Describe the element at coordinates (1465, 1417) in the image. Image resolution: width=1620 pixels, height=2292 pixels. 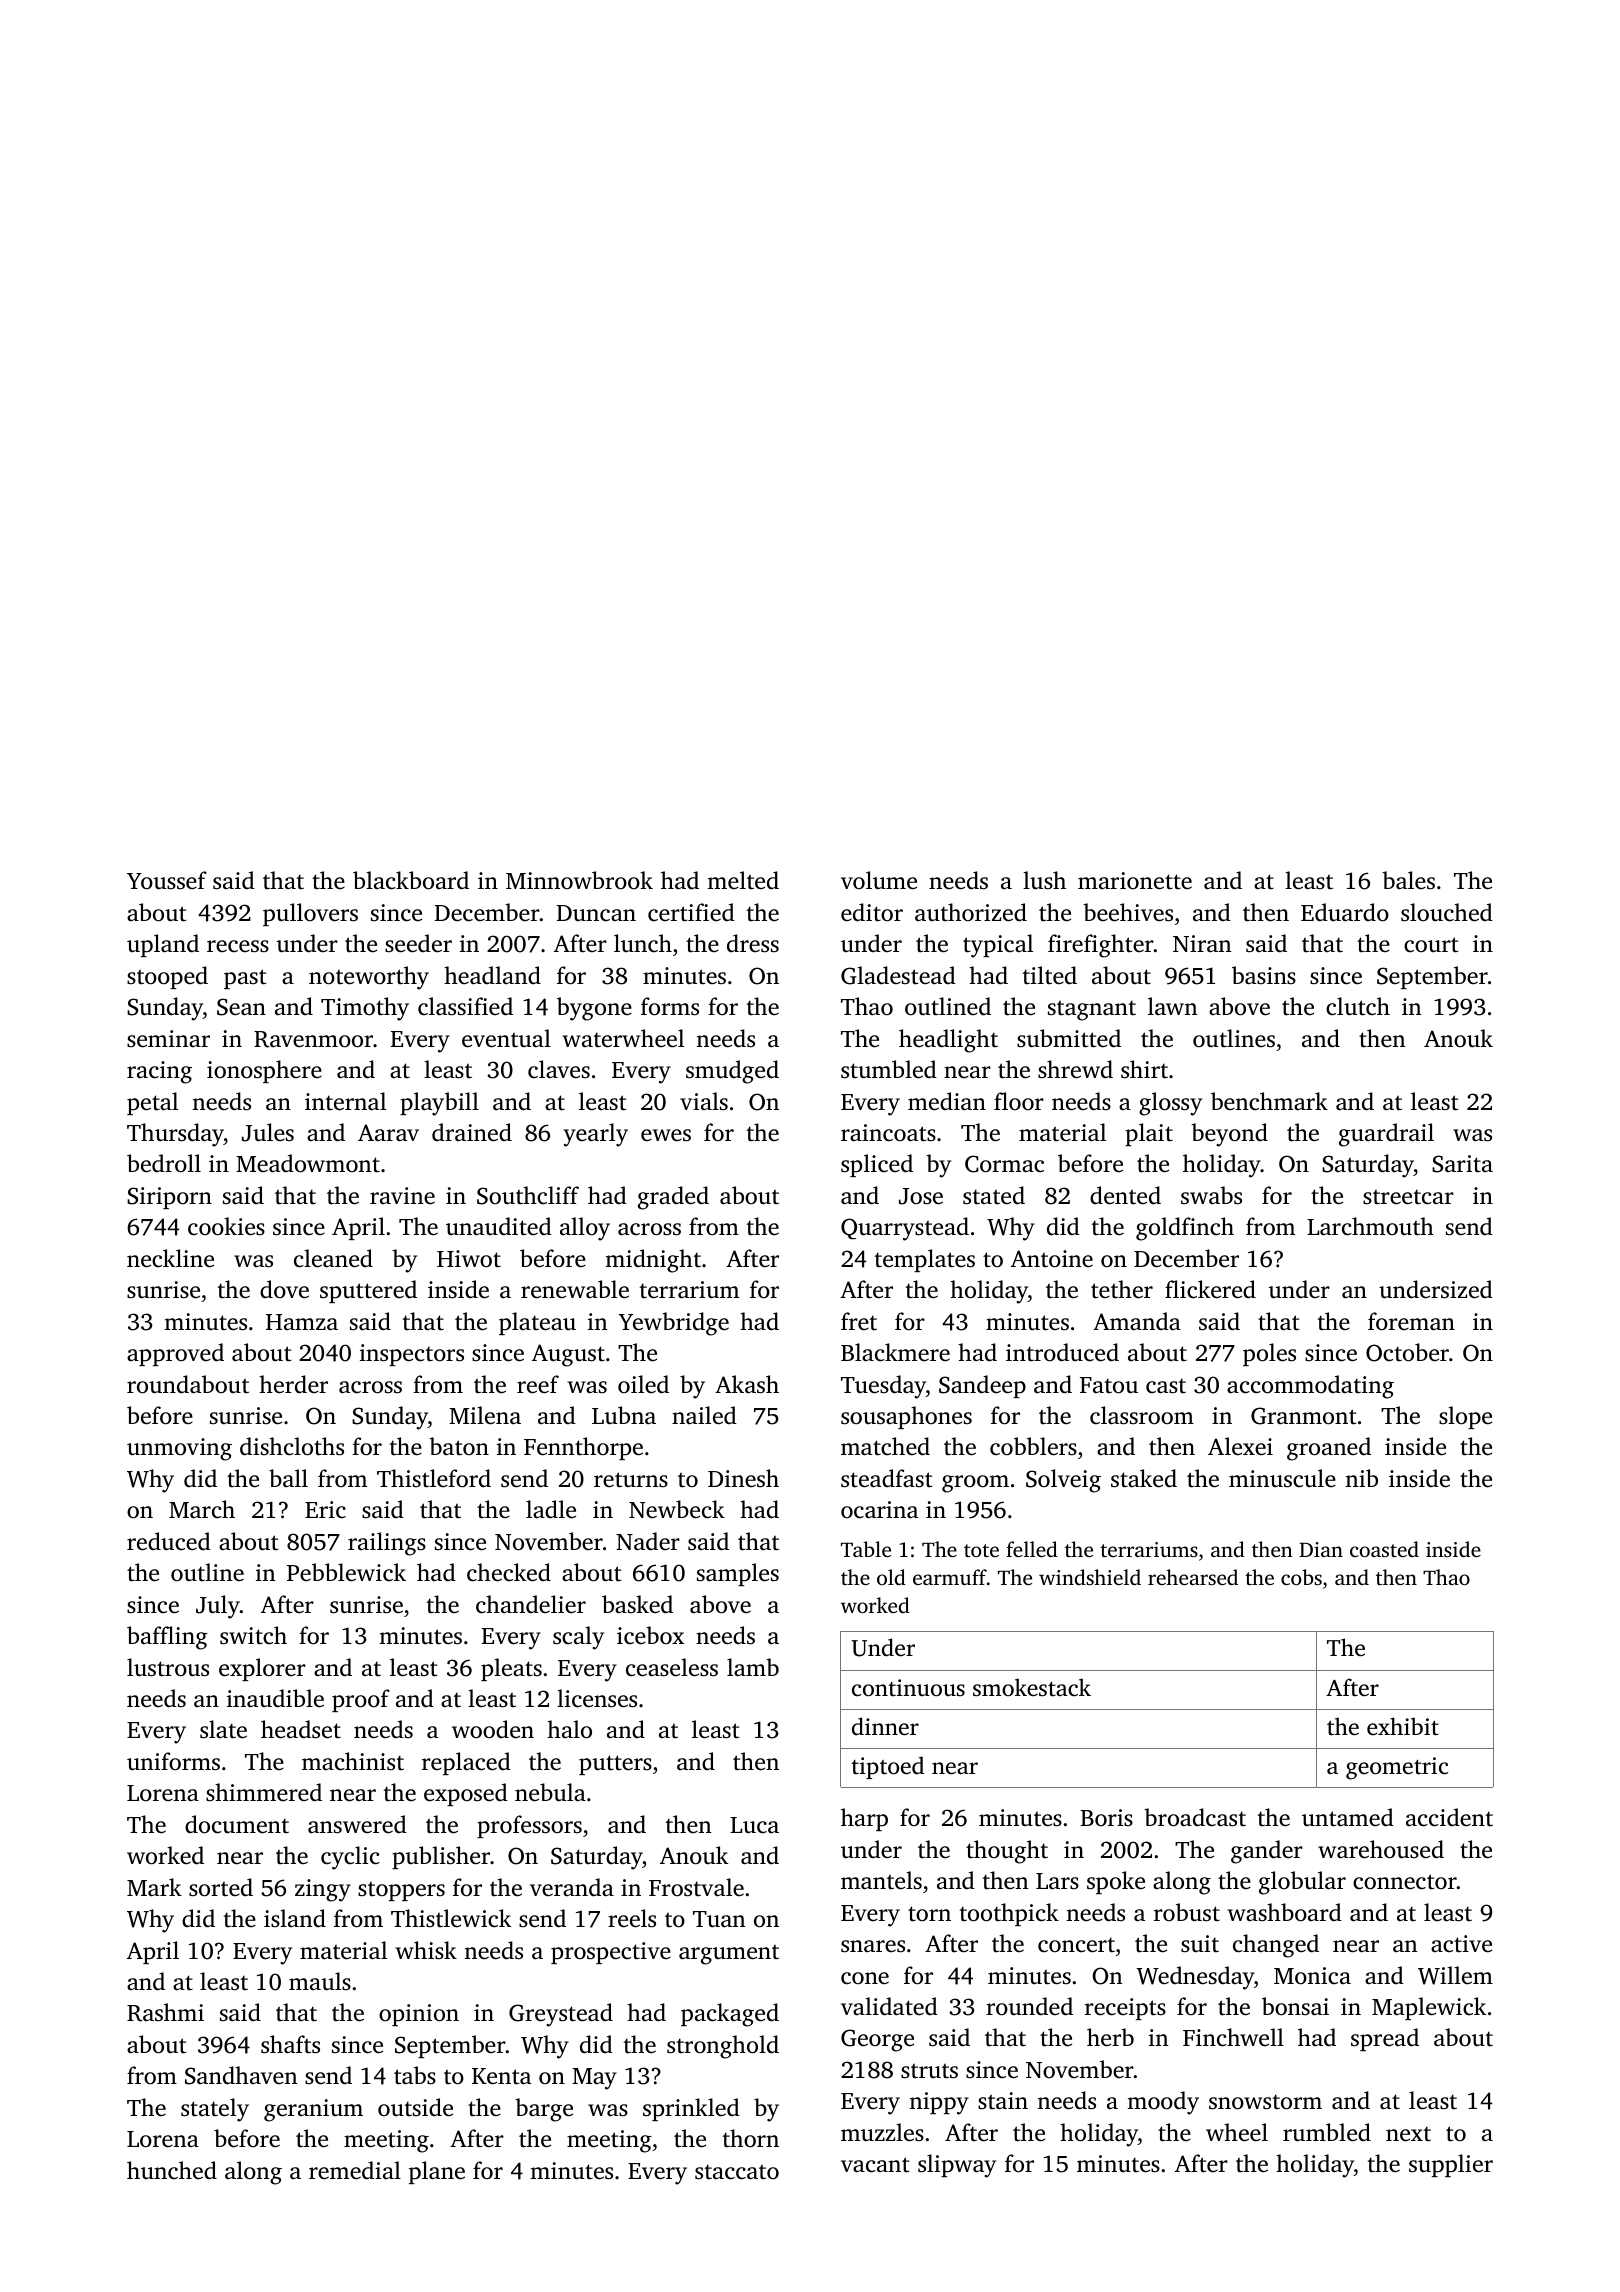
I see `slope` at that location.
